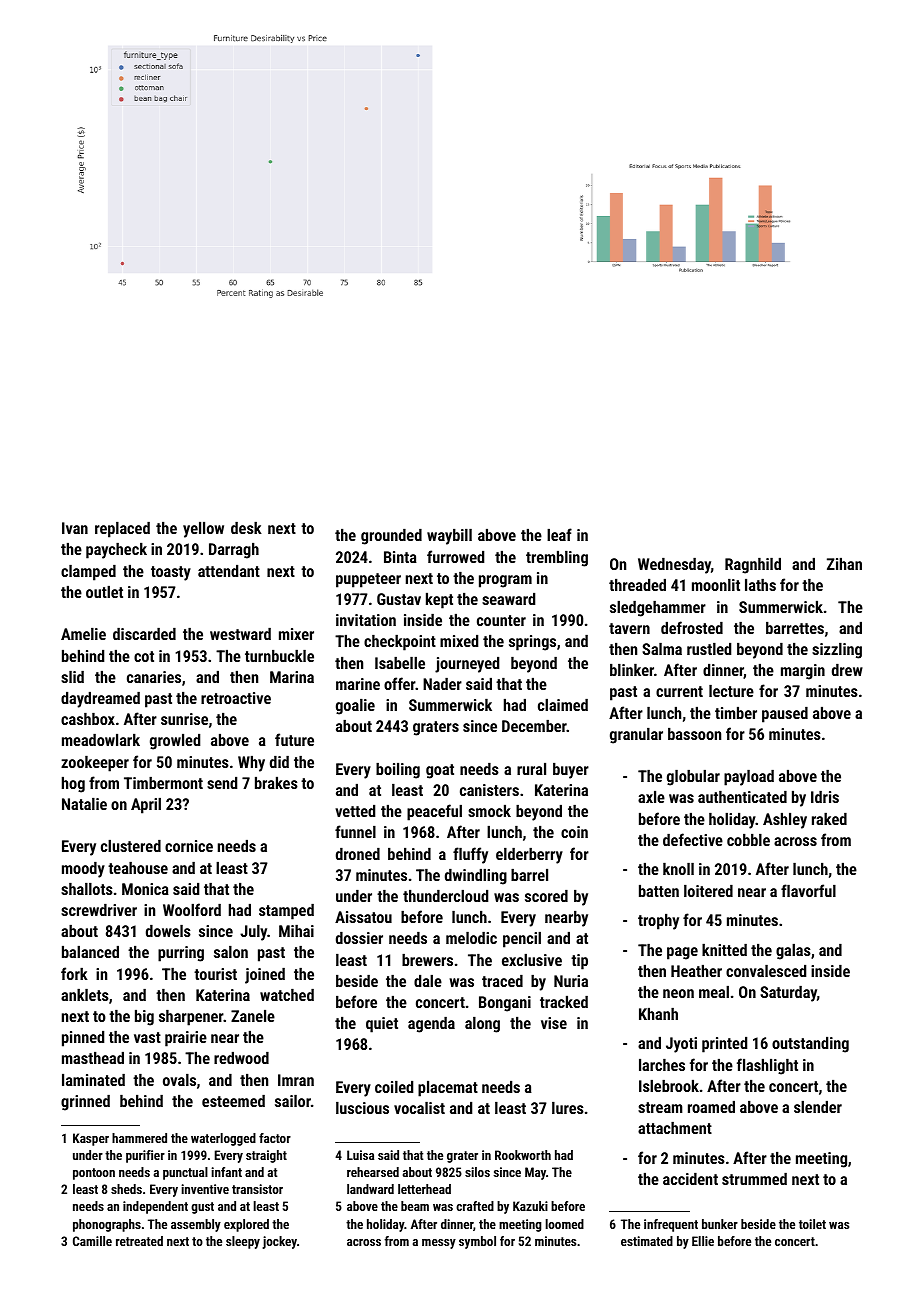  I want to click on rustled, so click(709, 649).
